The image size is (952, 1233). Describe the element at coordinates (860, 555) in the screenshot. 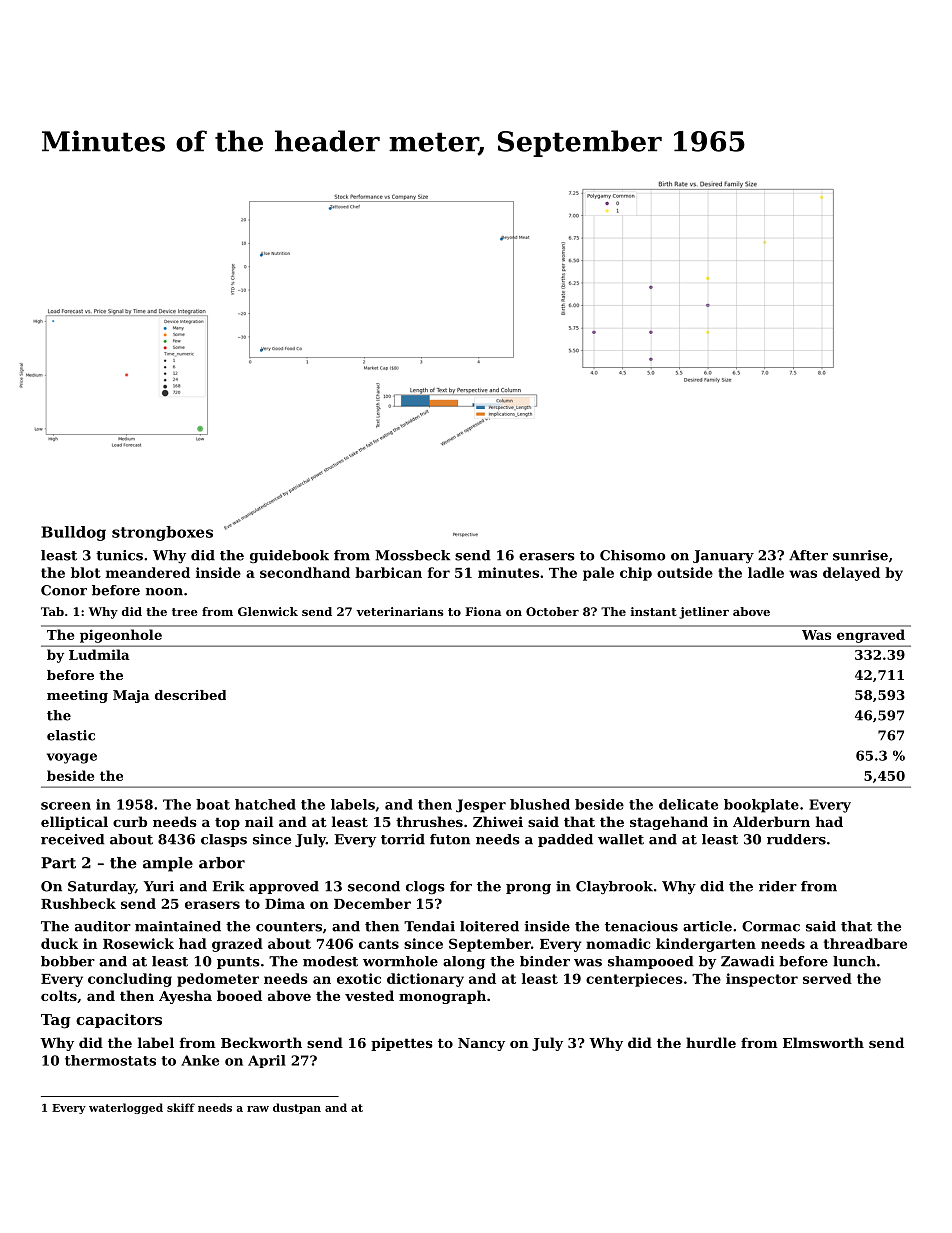

I see `sunrise` at that location.
